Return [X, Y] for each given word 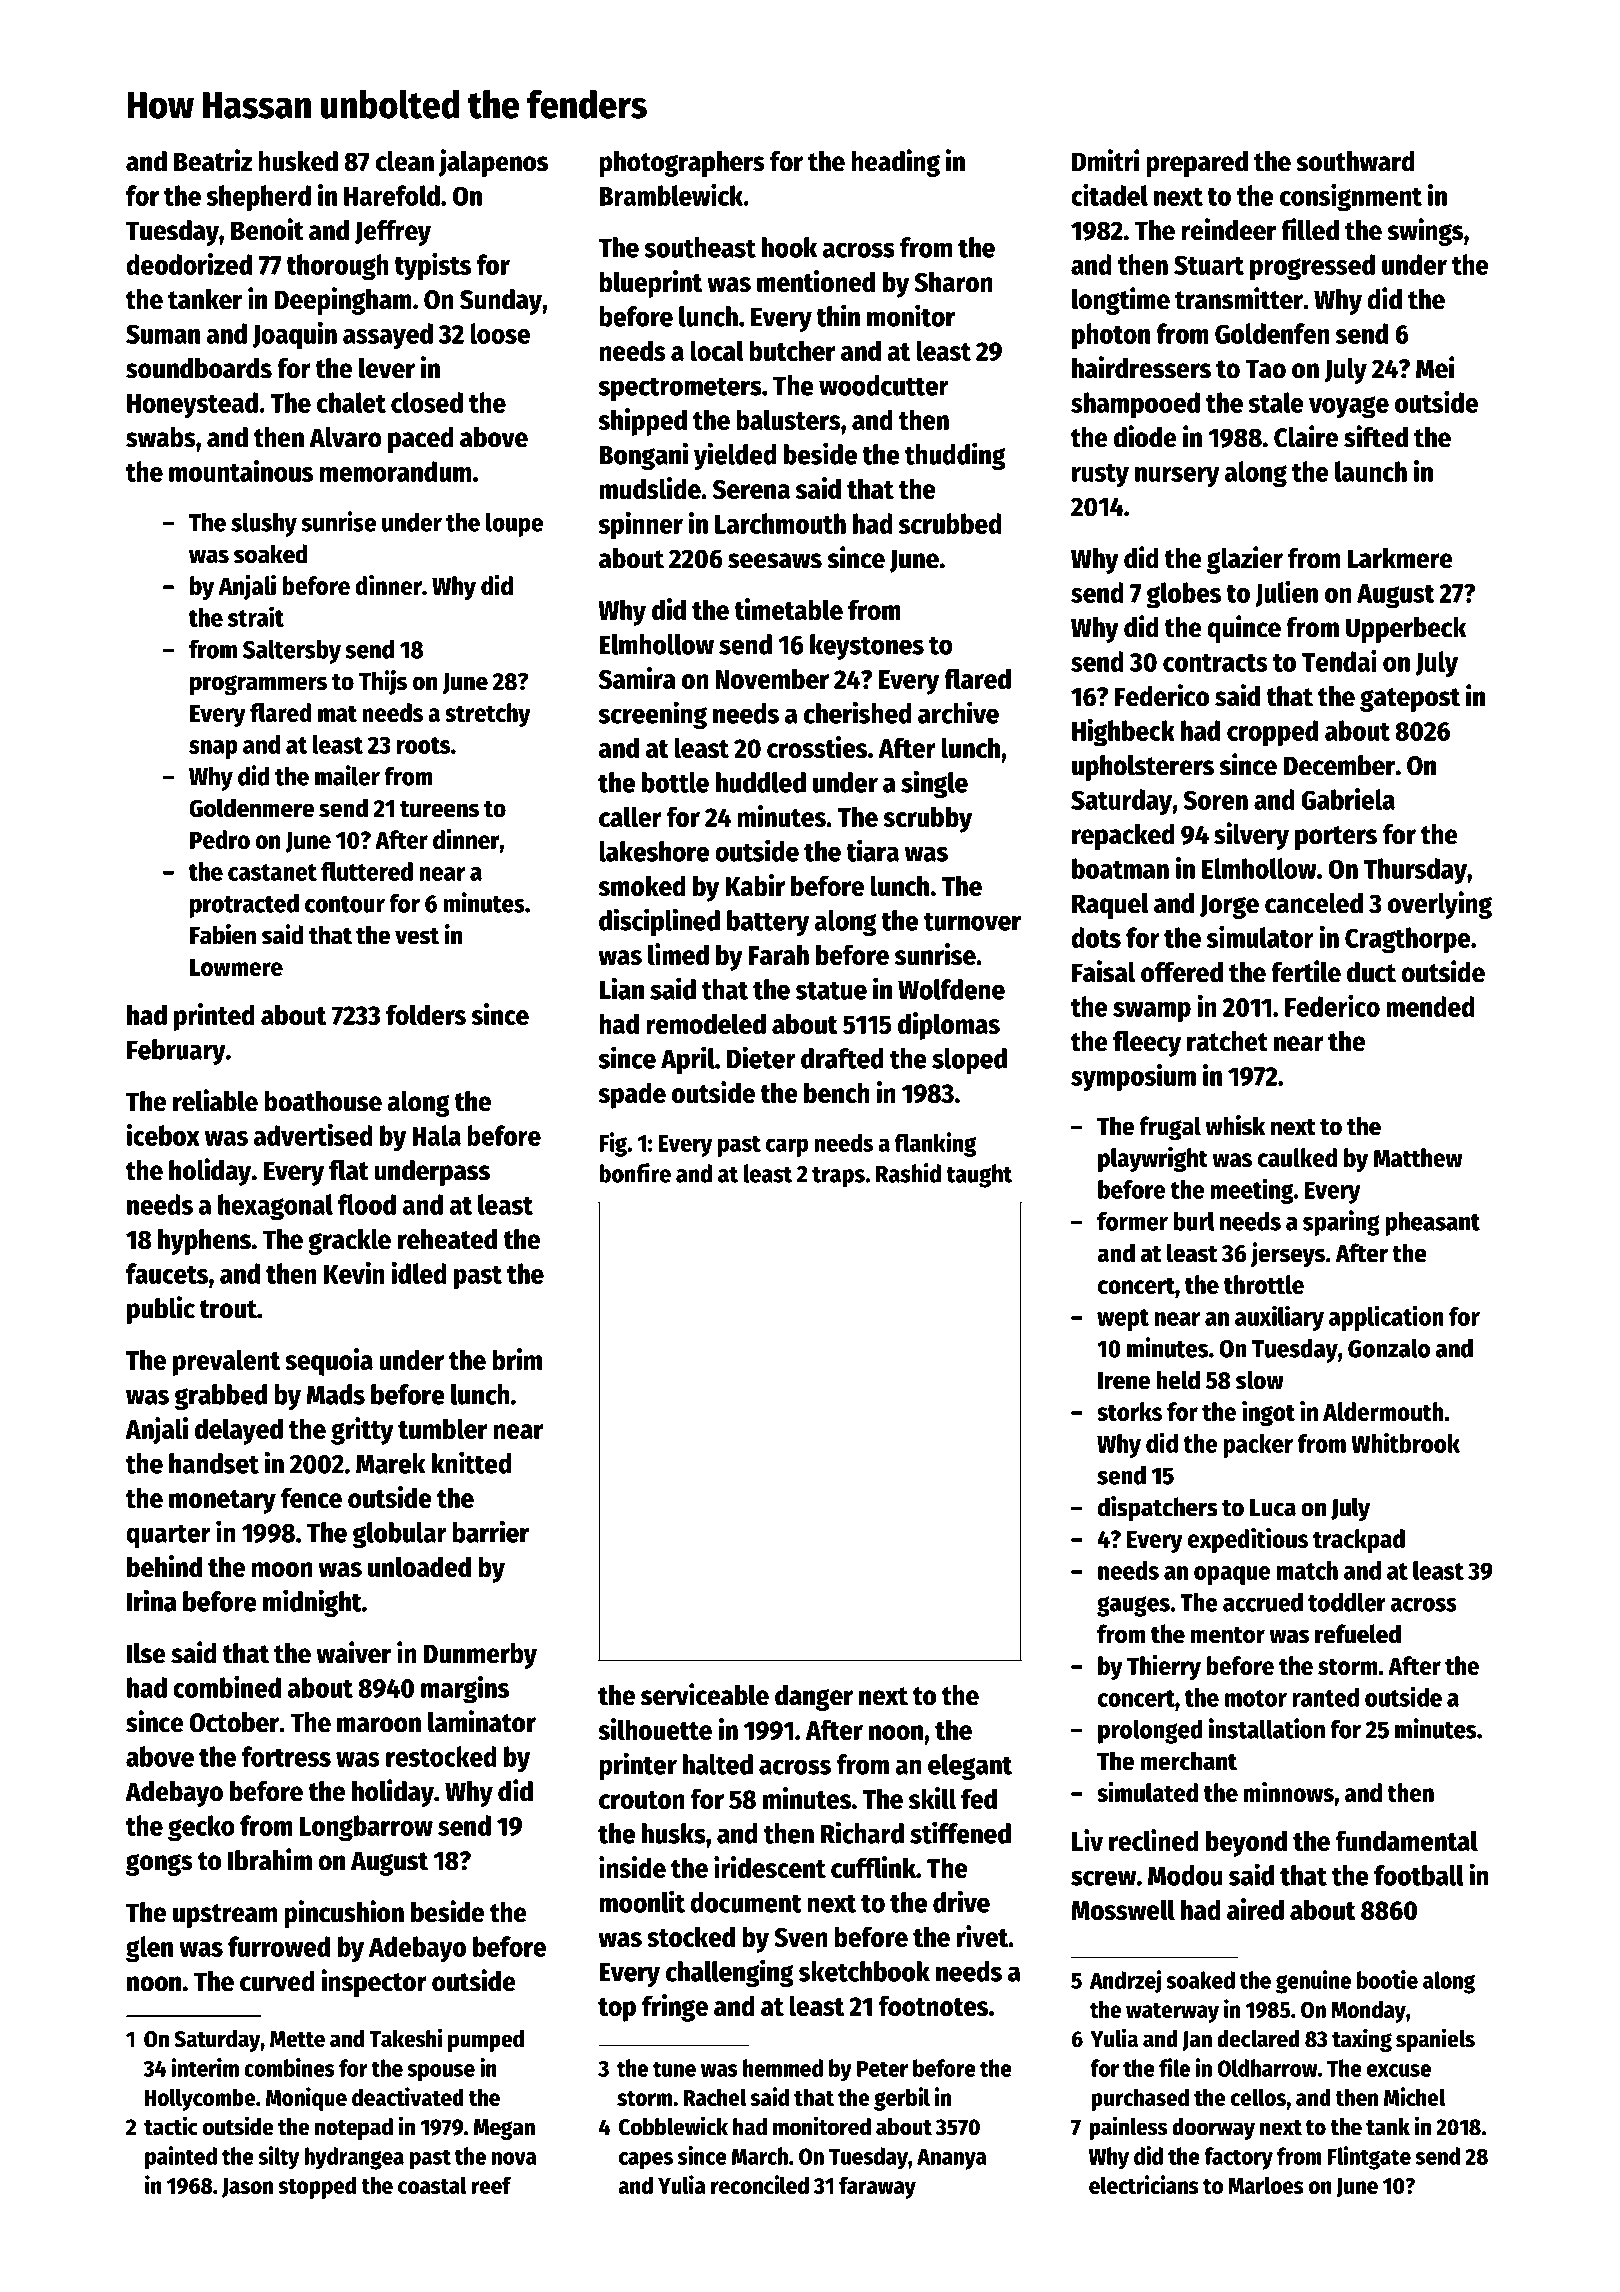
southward [1355, 161]
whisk [1235, 1125]
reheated [447, 1239]
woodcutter [884, 385]
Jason [247, 2188]
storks [1129, 1411]
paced [421, 440]
